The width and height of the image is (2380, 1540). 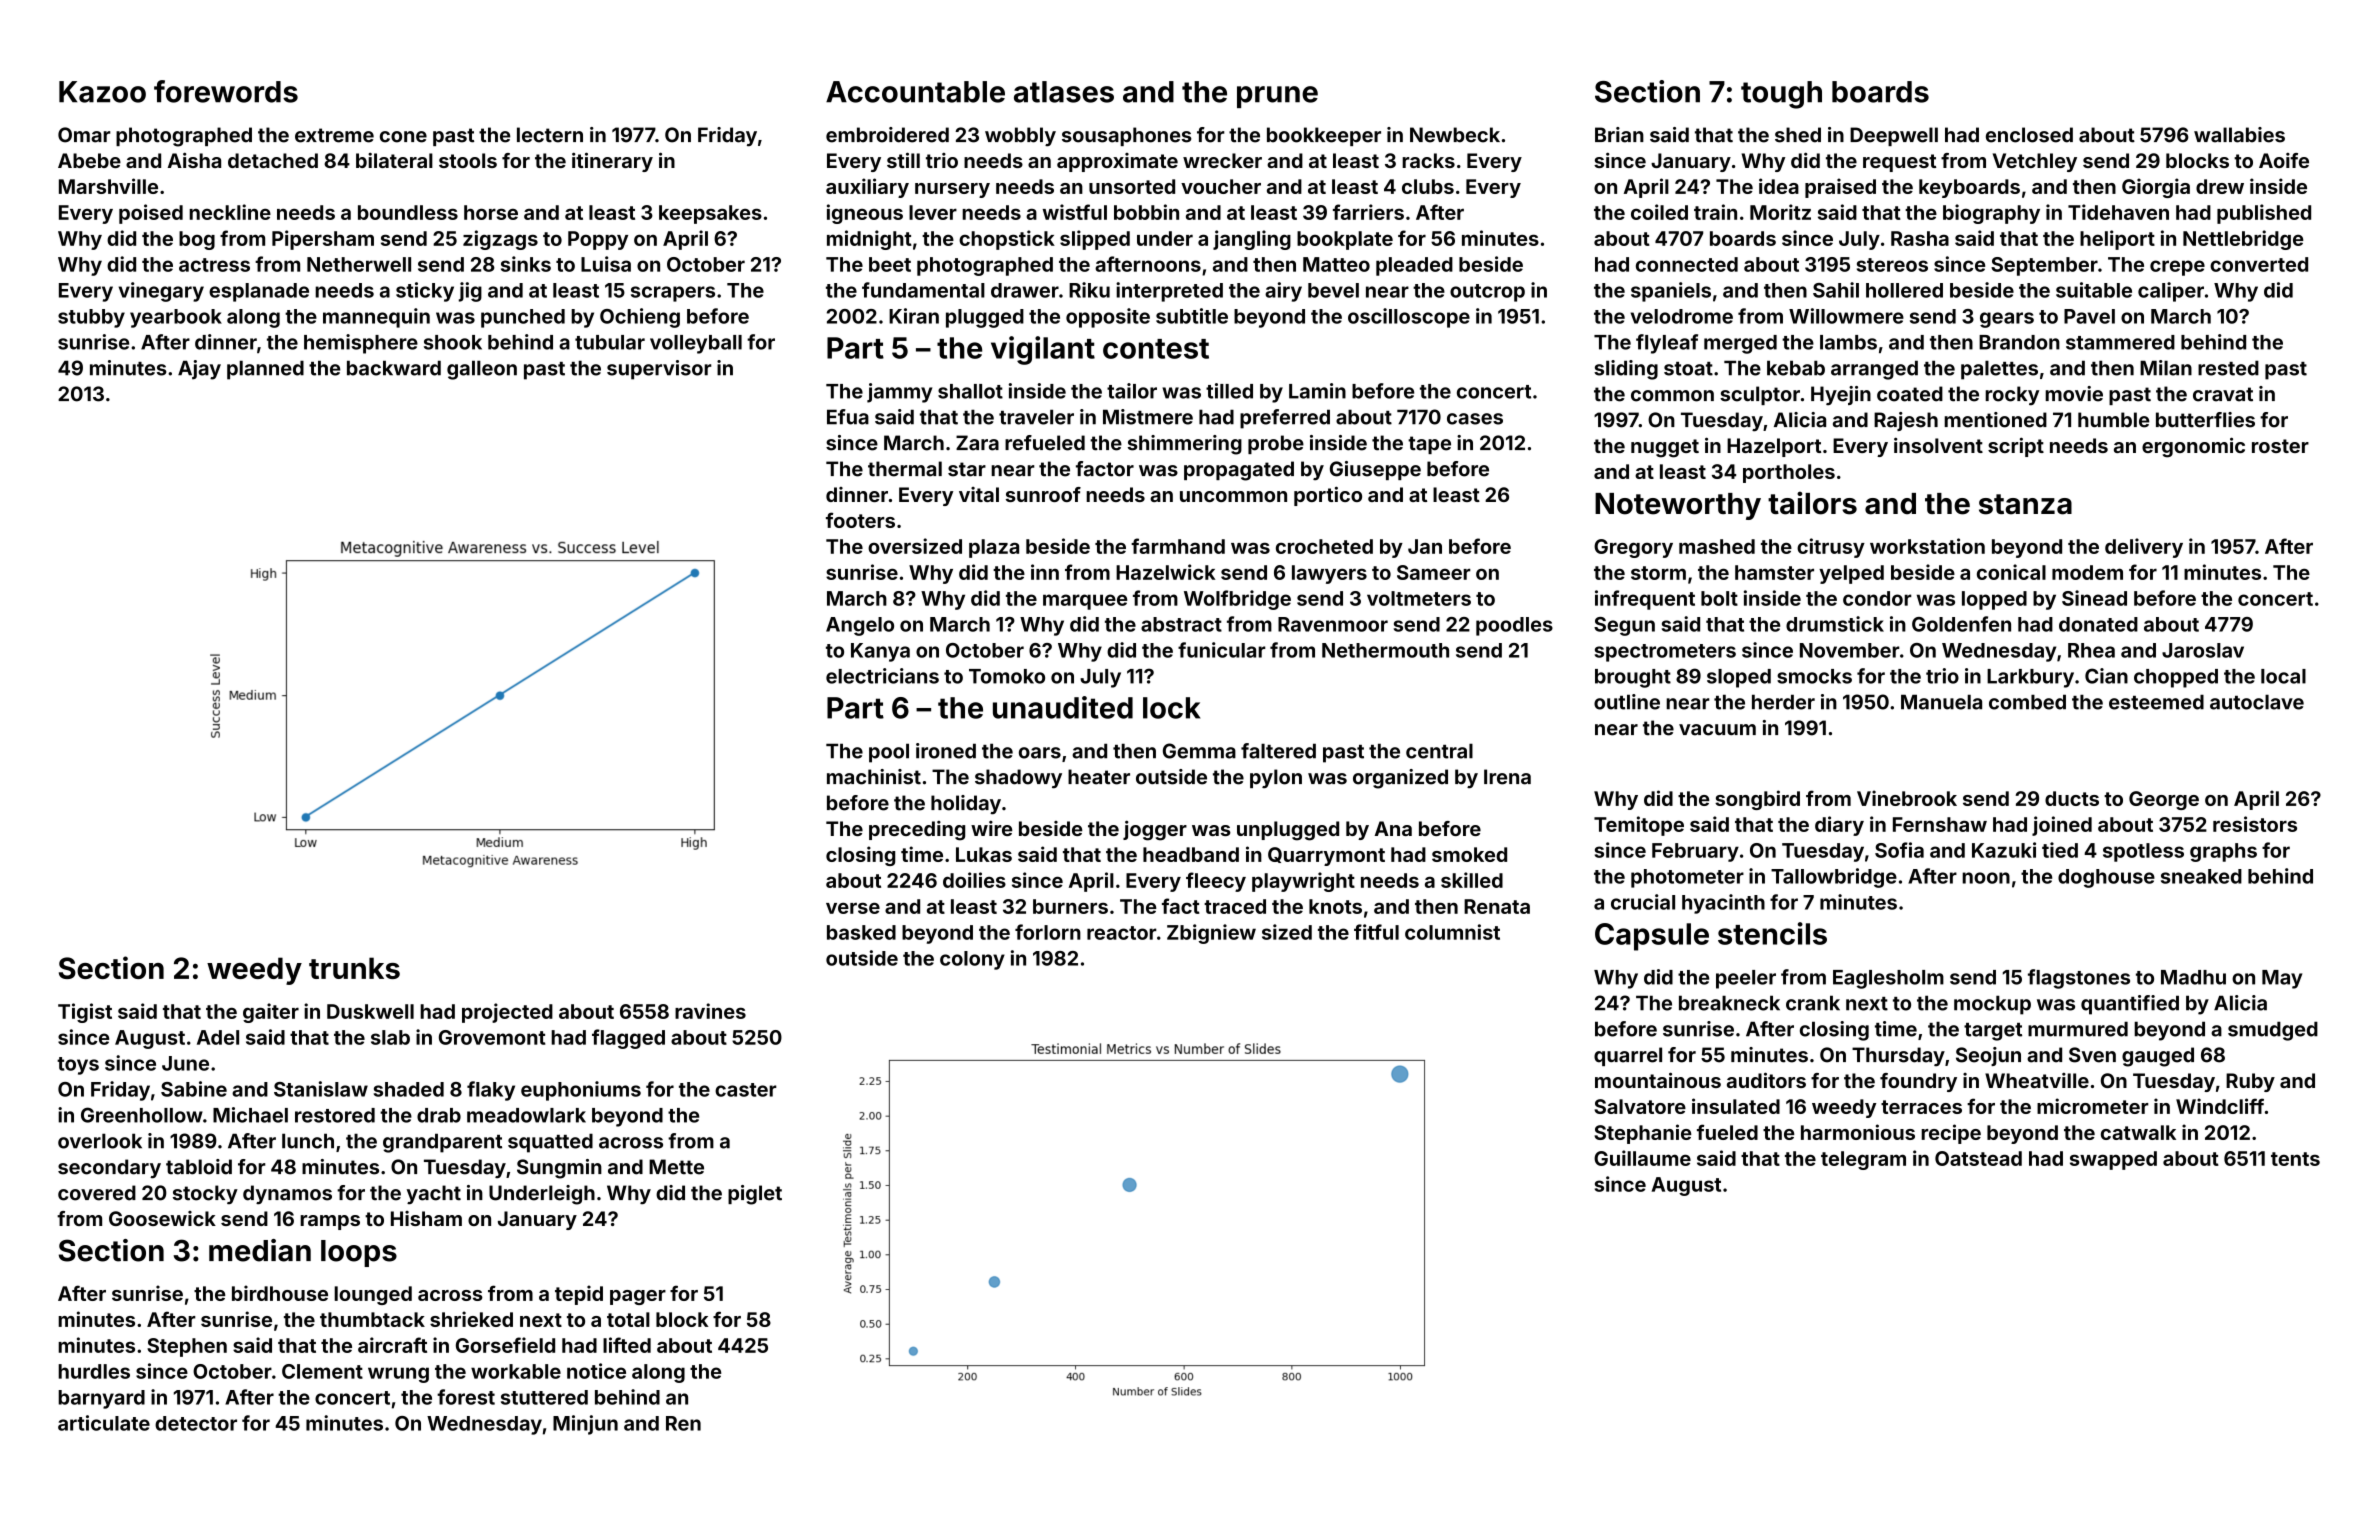 I want to click on caster, so click(x=746, y=1090).
